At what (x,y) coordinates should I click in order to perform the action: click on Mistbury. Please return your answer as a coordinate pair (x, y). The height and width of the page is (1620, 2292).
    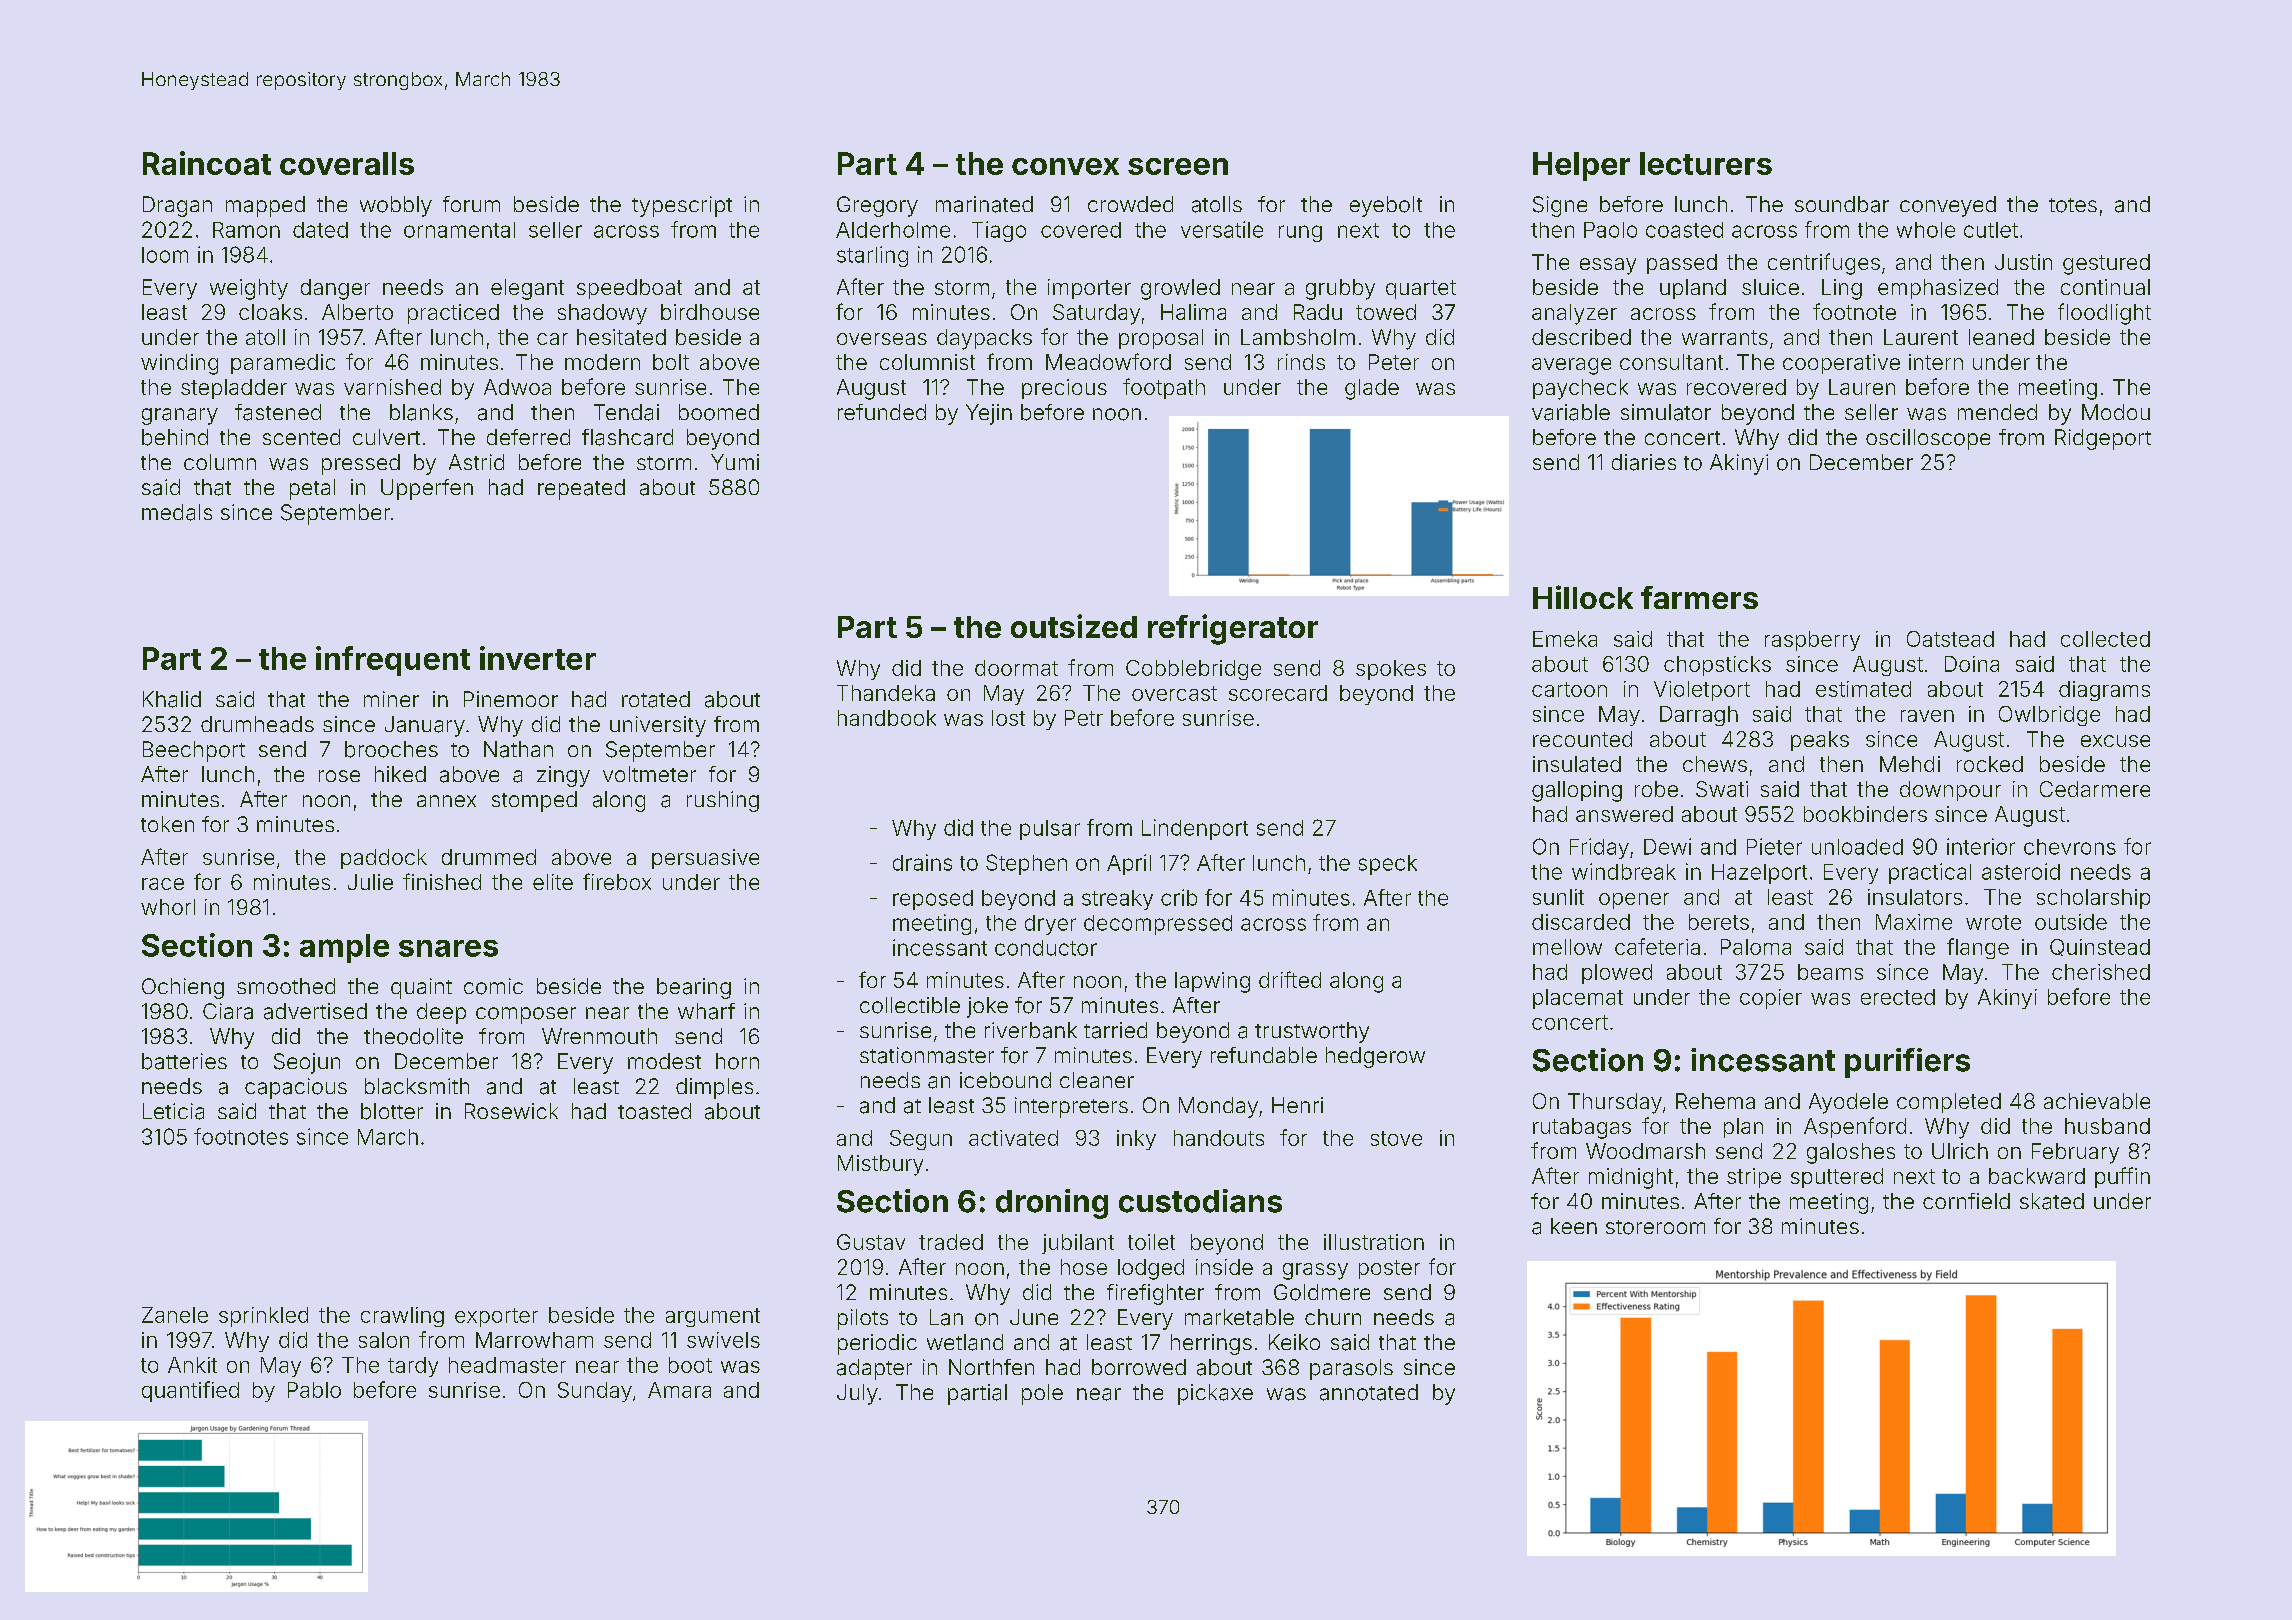
    Looking at the image, I should click on (880, 1165).
